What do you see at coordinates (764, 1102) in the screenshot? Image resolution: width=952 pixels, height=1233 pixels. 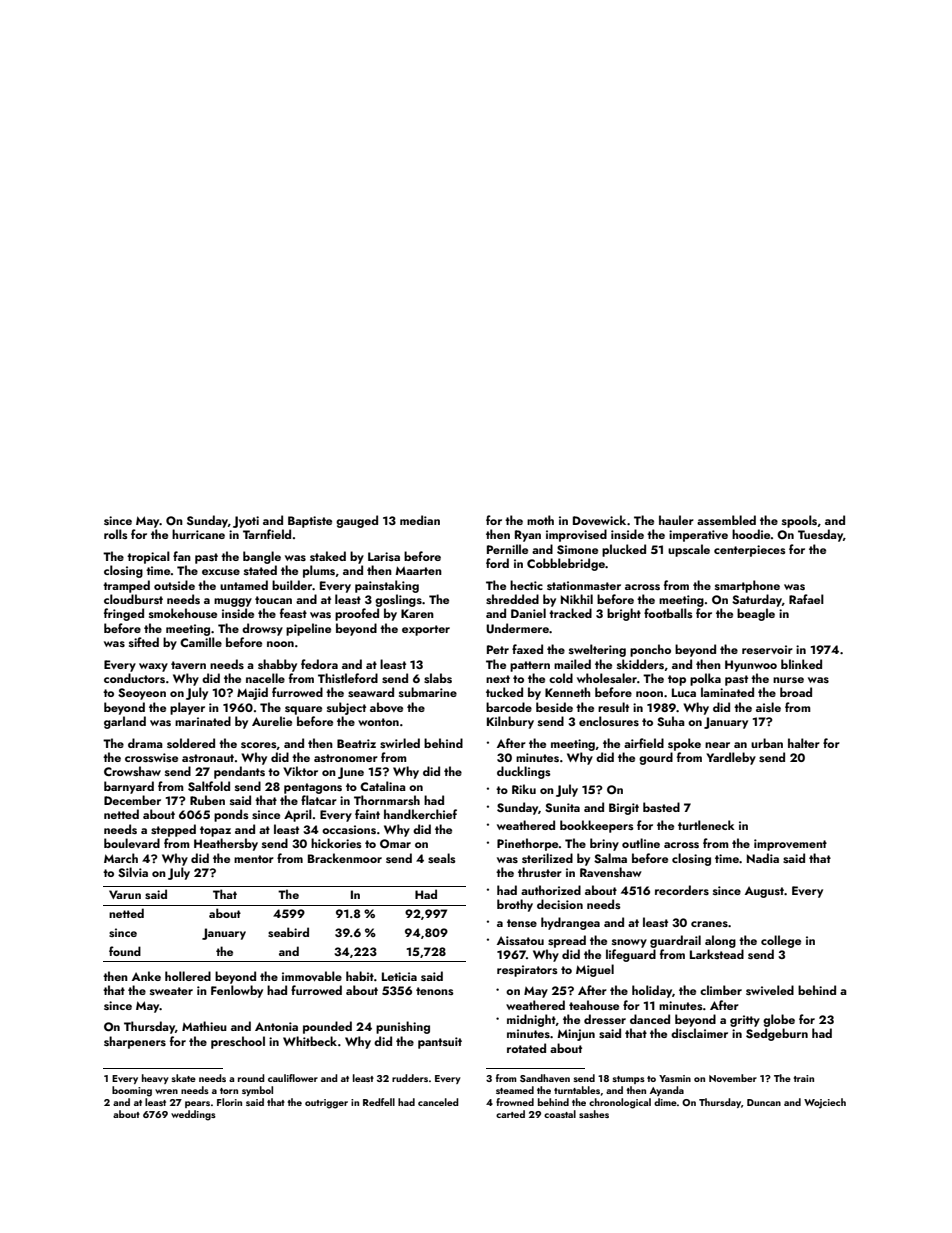 I see `Duncan` at bounding box center [764, 1102].
